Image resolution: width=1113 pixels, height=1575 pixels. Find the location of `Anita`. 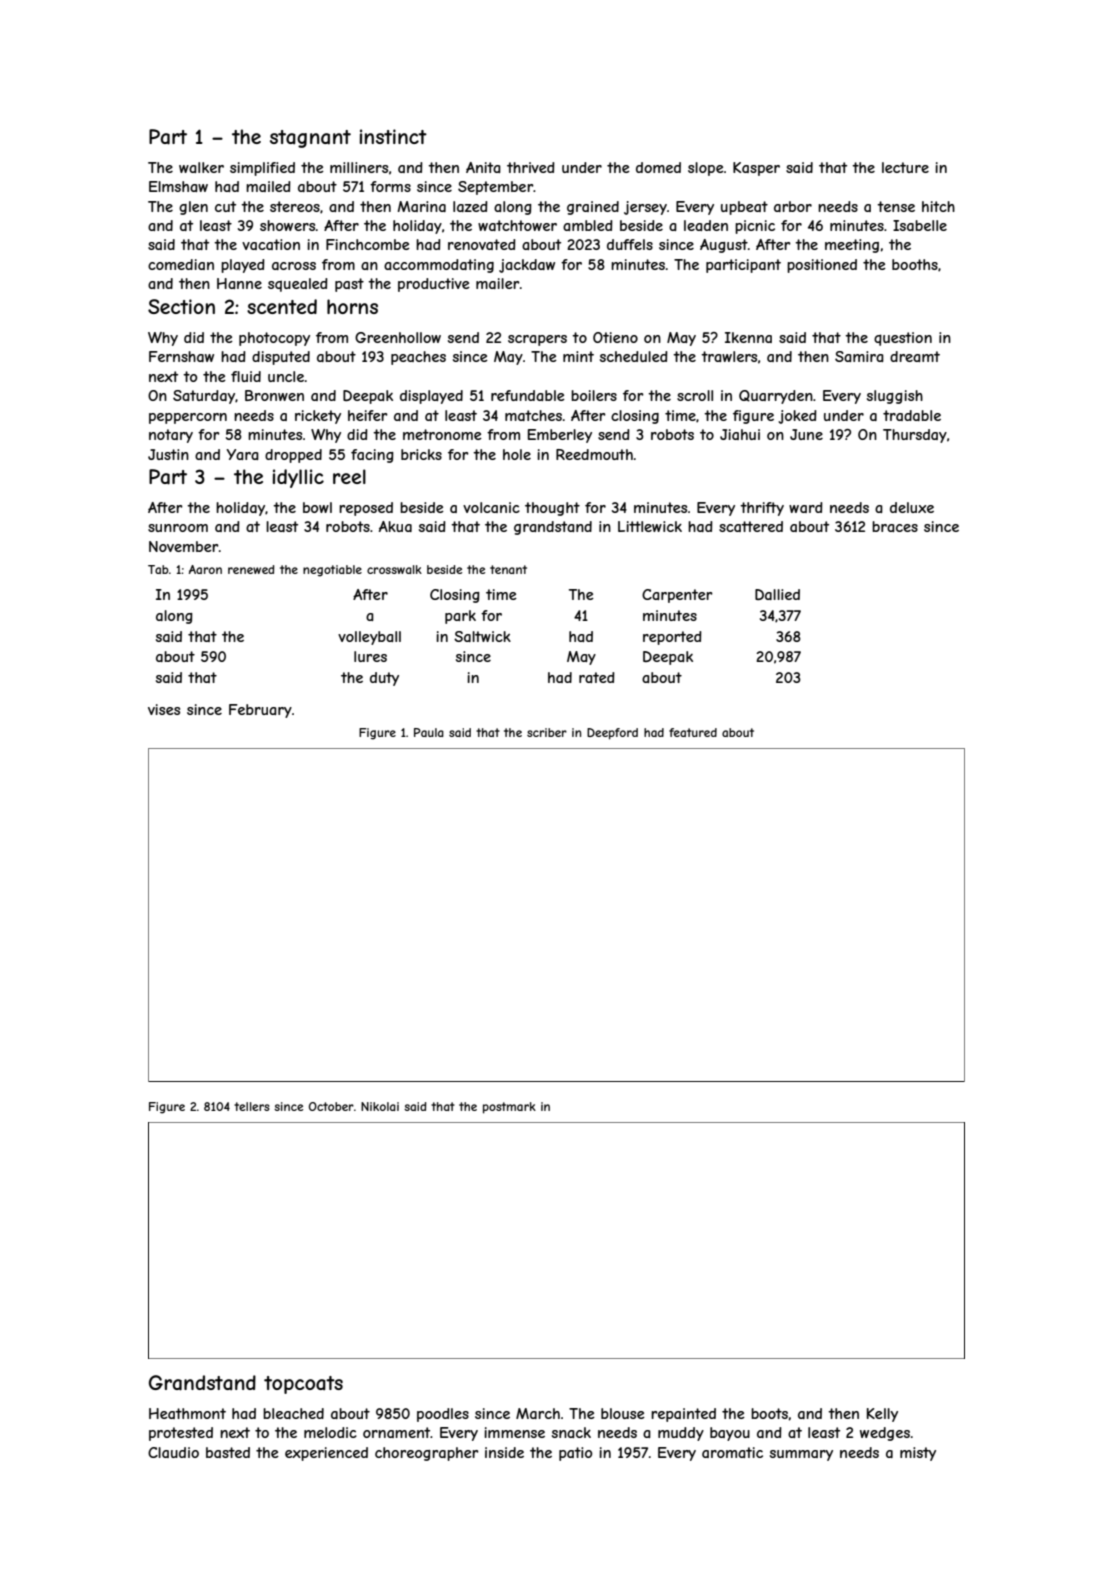

Anita is located at coordinates (483, 167).
